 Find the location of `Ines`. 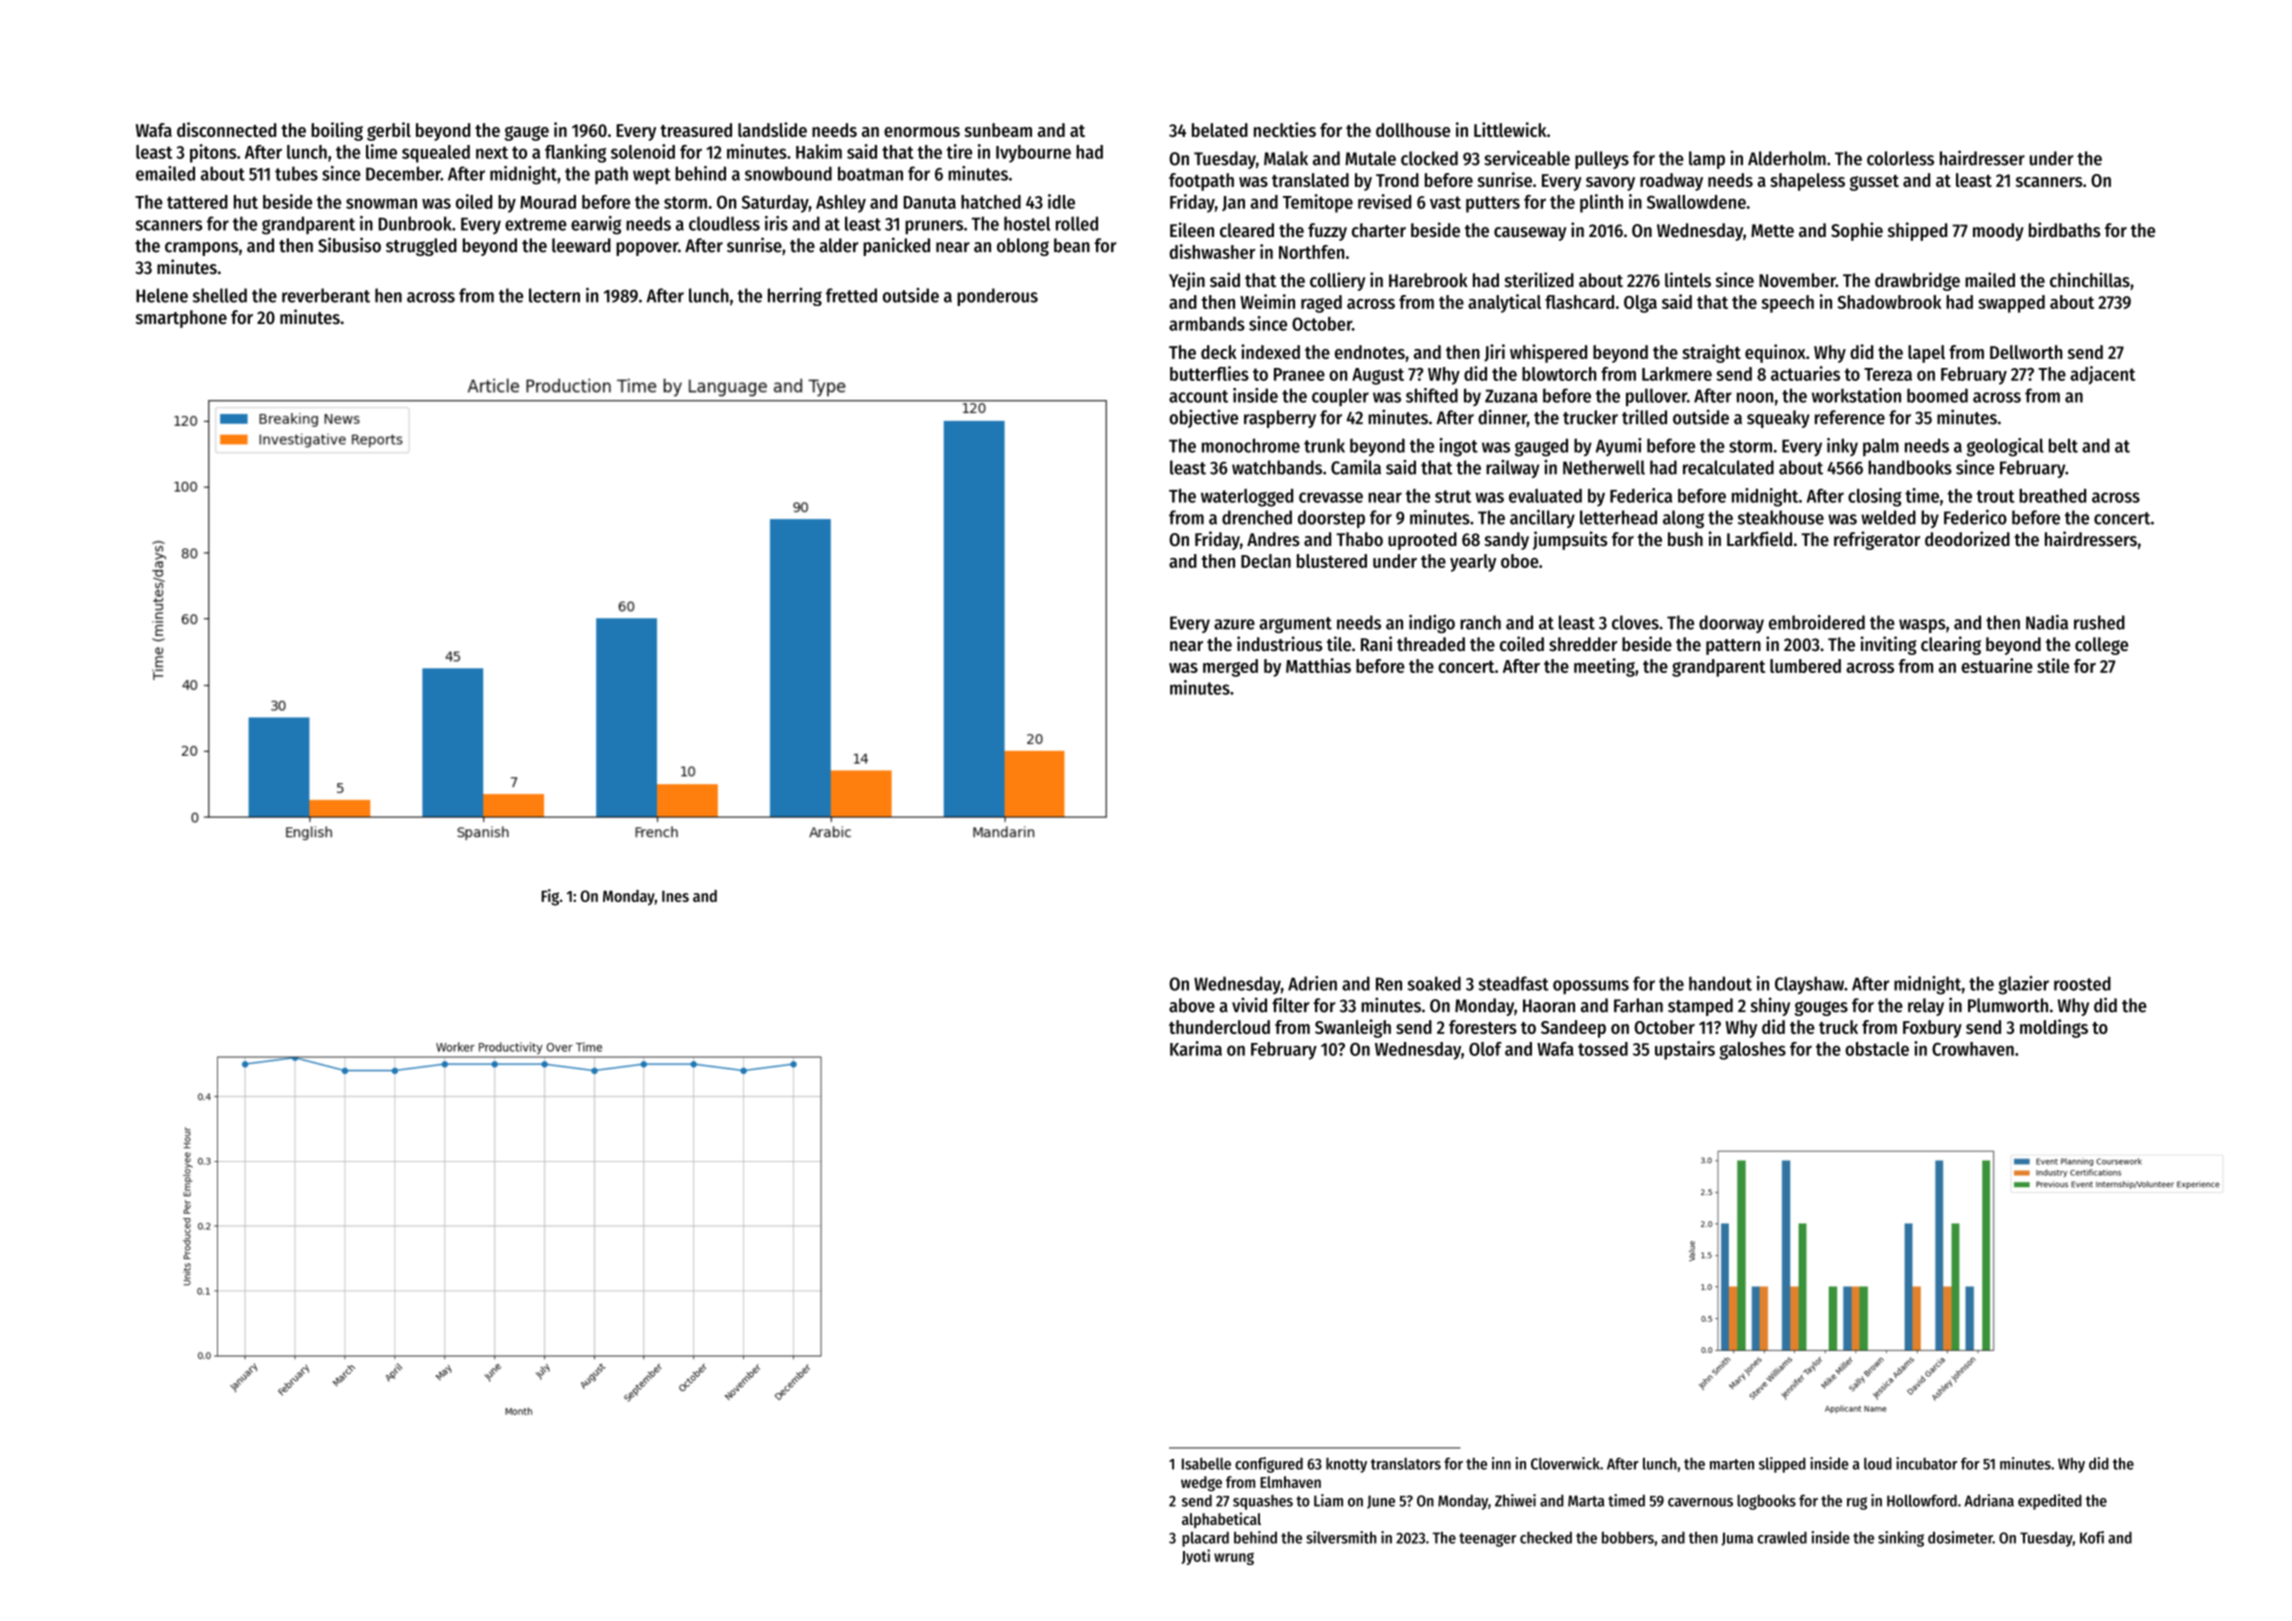

Ines is located at coordinates (675, 896).
